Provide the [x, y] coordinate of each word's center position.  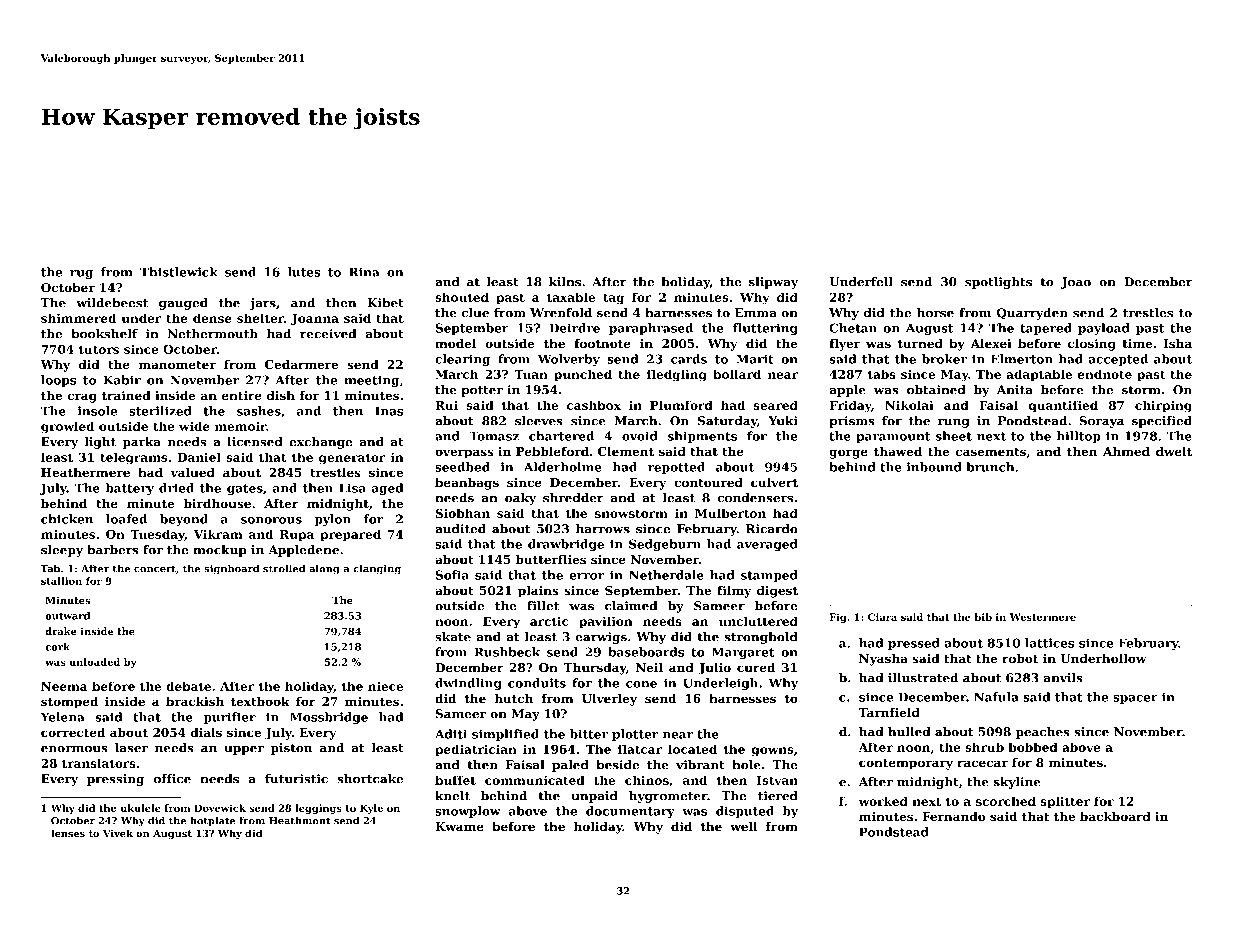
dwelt [1174, 451]
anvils [1063, 678]
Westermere [1043, 617]
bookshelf [104, 334]
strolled [284, 568]
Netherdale [666, 575]
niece [385, 686]
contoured [708, 482]
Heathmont [300, 821]
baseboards [646, 652]
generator [352, 459]
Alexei [991, 343]
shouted [462, 297]
